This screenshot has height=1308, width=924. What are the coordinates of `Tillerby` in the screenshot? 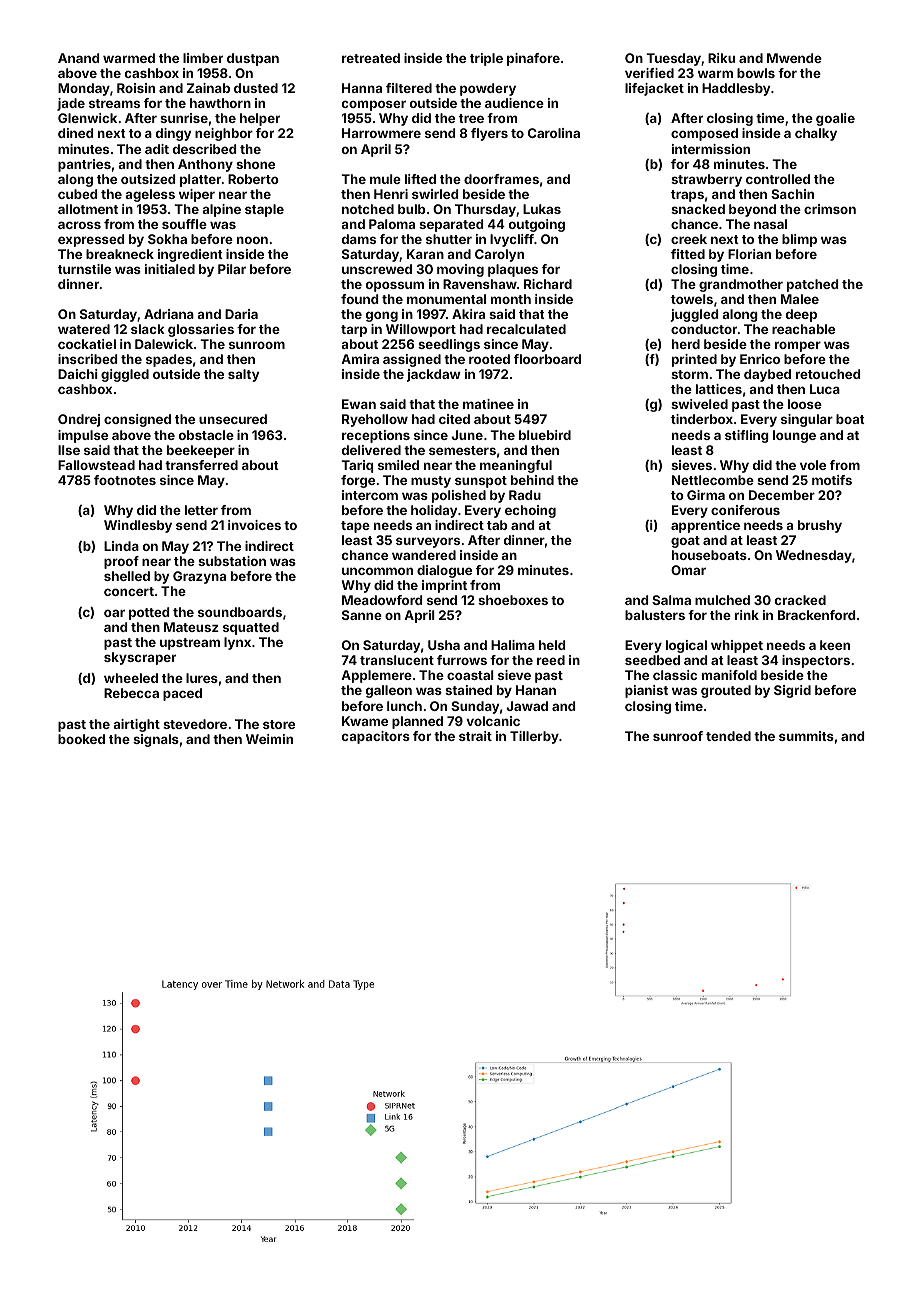 It's located at (534, 737).
